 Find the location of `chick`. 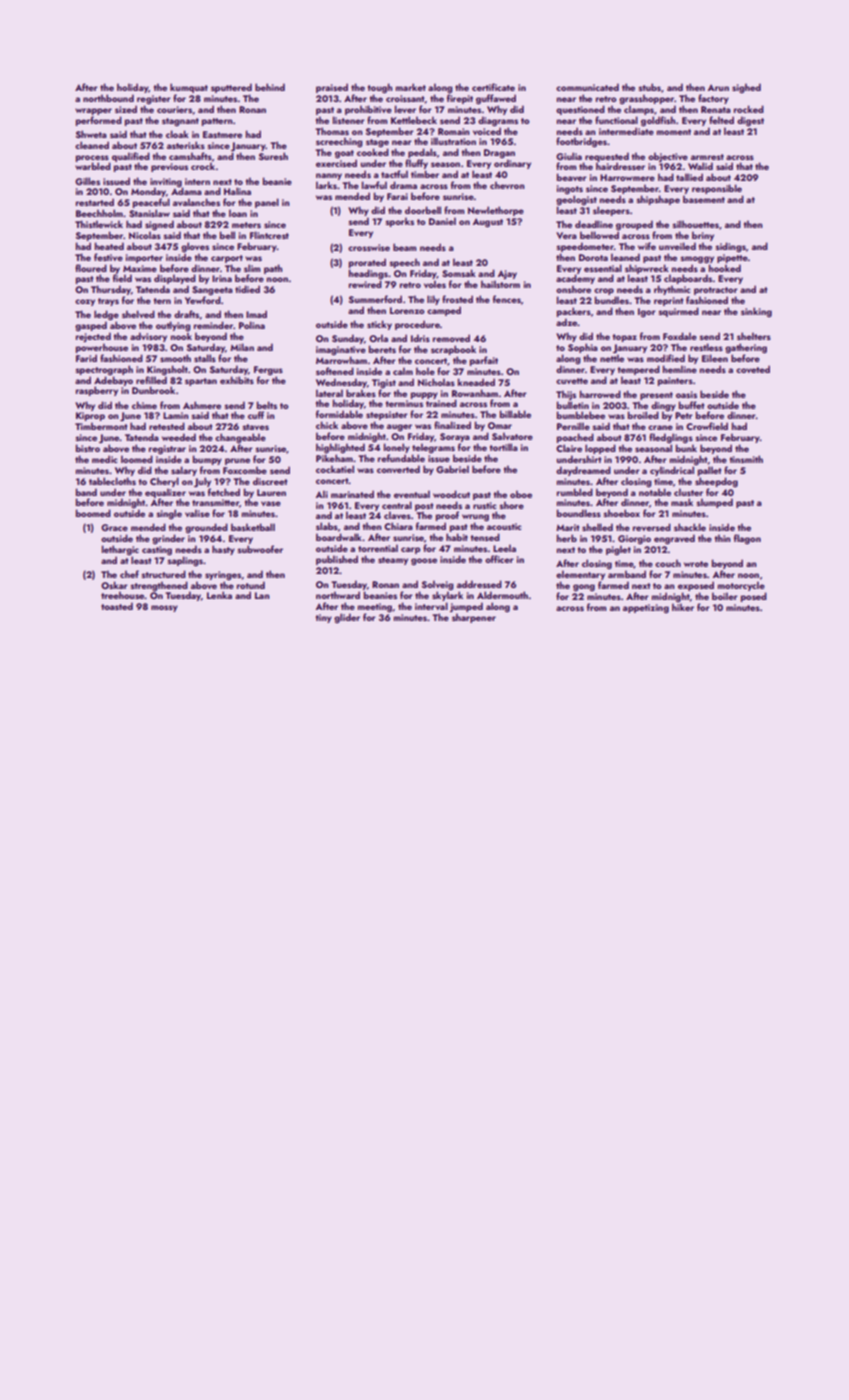

chick is located at coordinates (327, 425).
